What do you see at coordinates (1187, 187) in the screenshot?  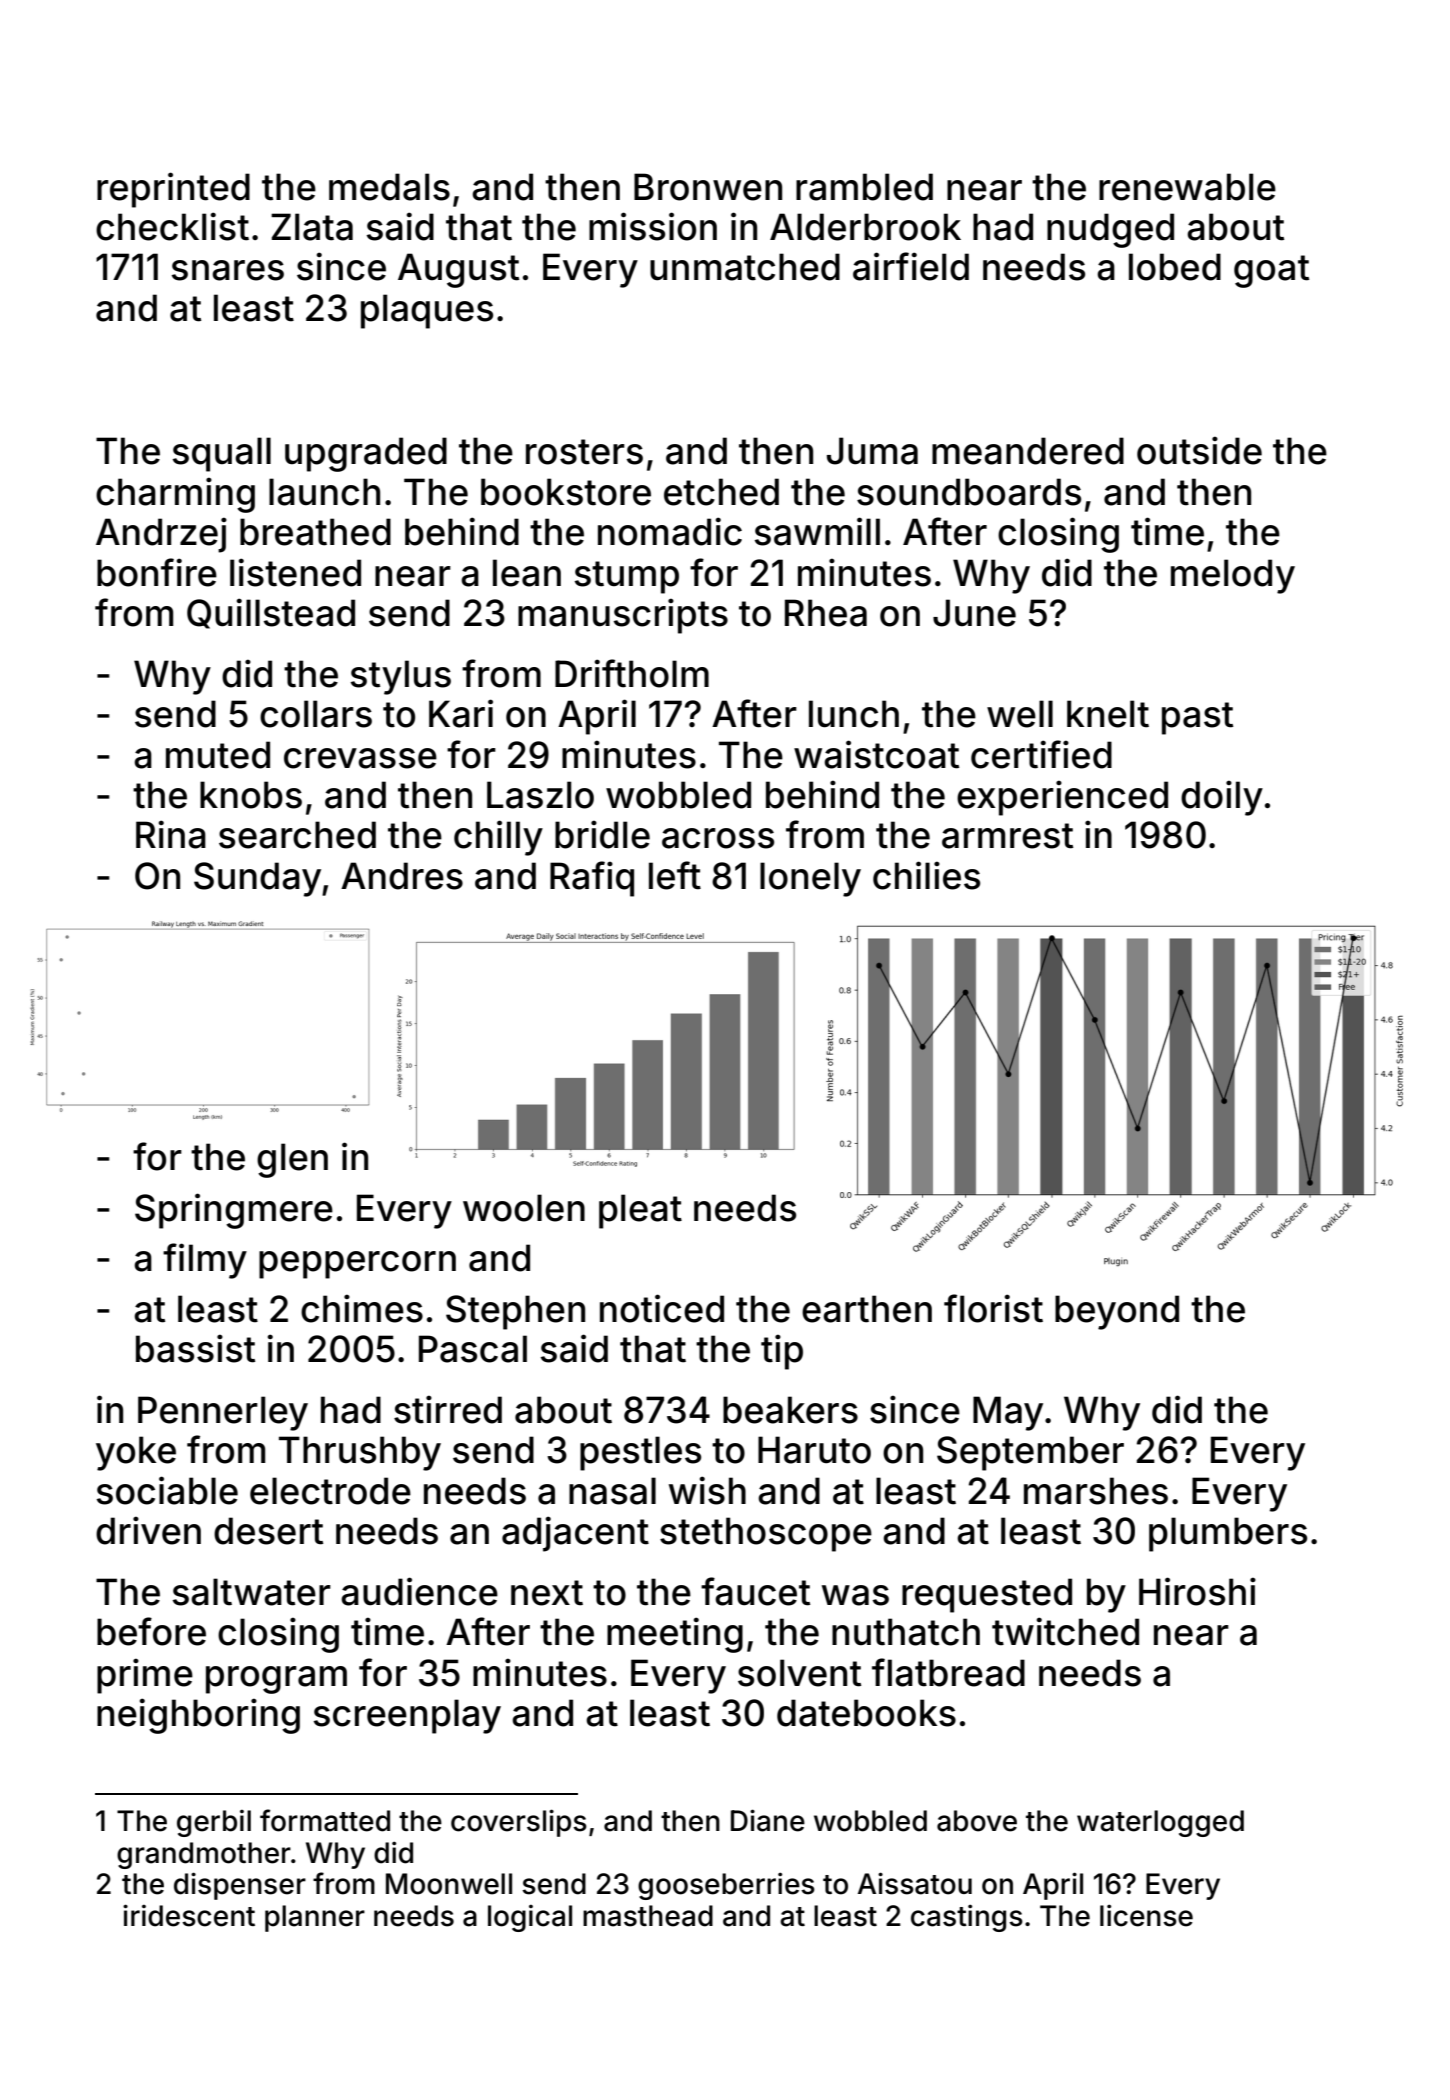 I see `renewable` at bounding box center [1187, 187].
